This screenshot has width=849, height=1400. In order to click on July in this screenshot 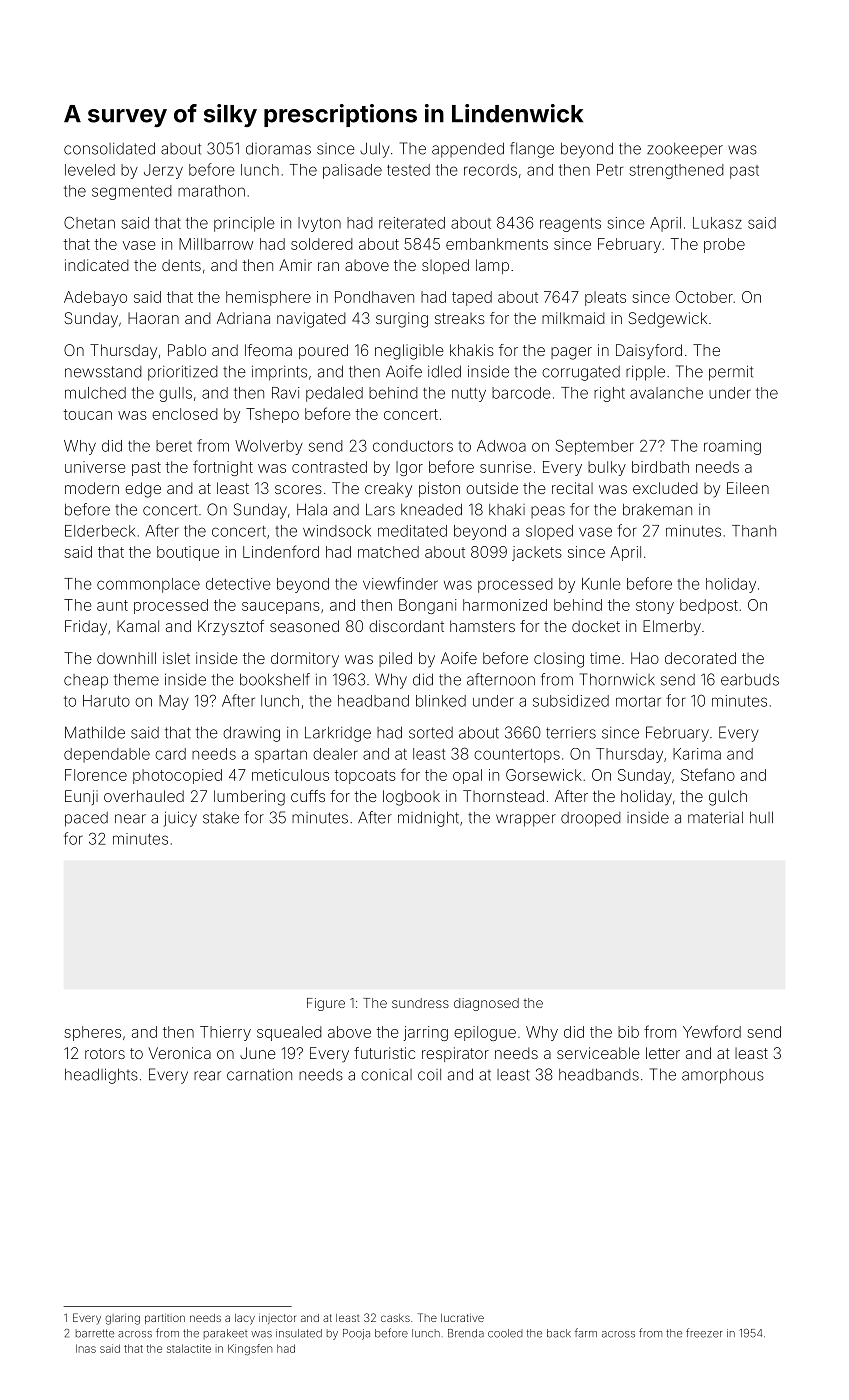, I will do `click(374, 150)`.
